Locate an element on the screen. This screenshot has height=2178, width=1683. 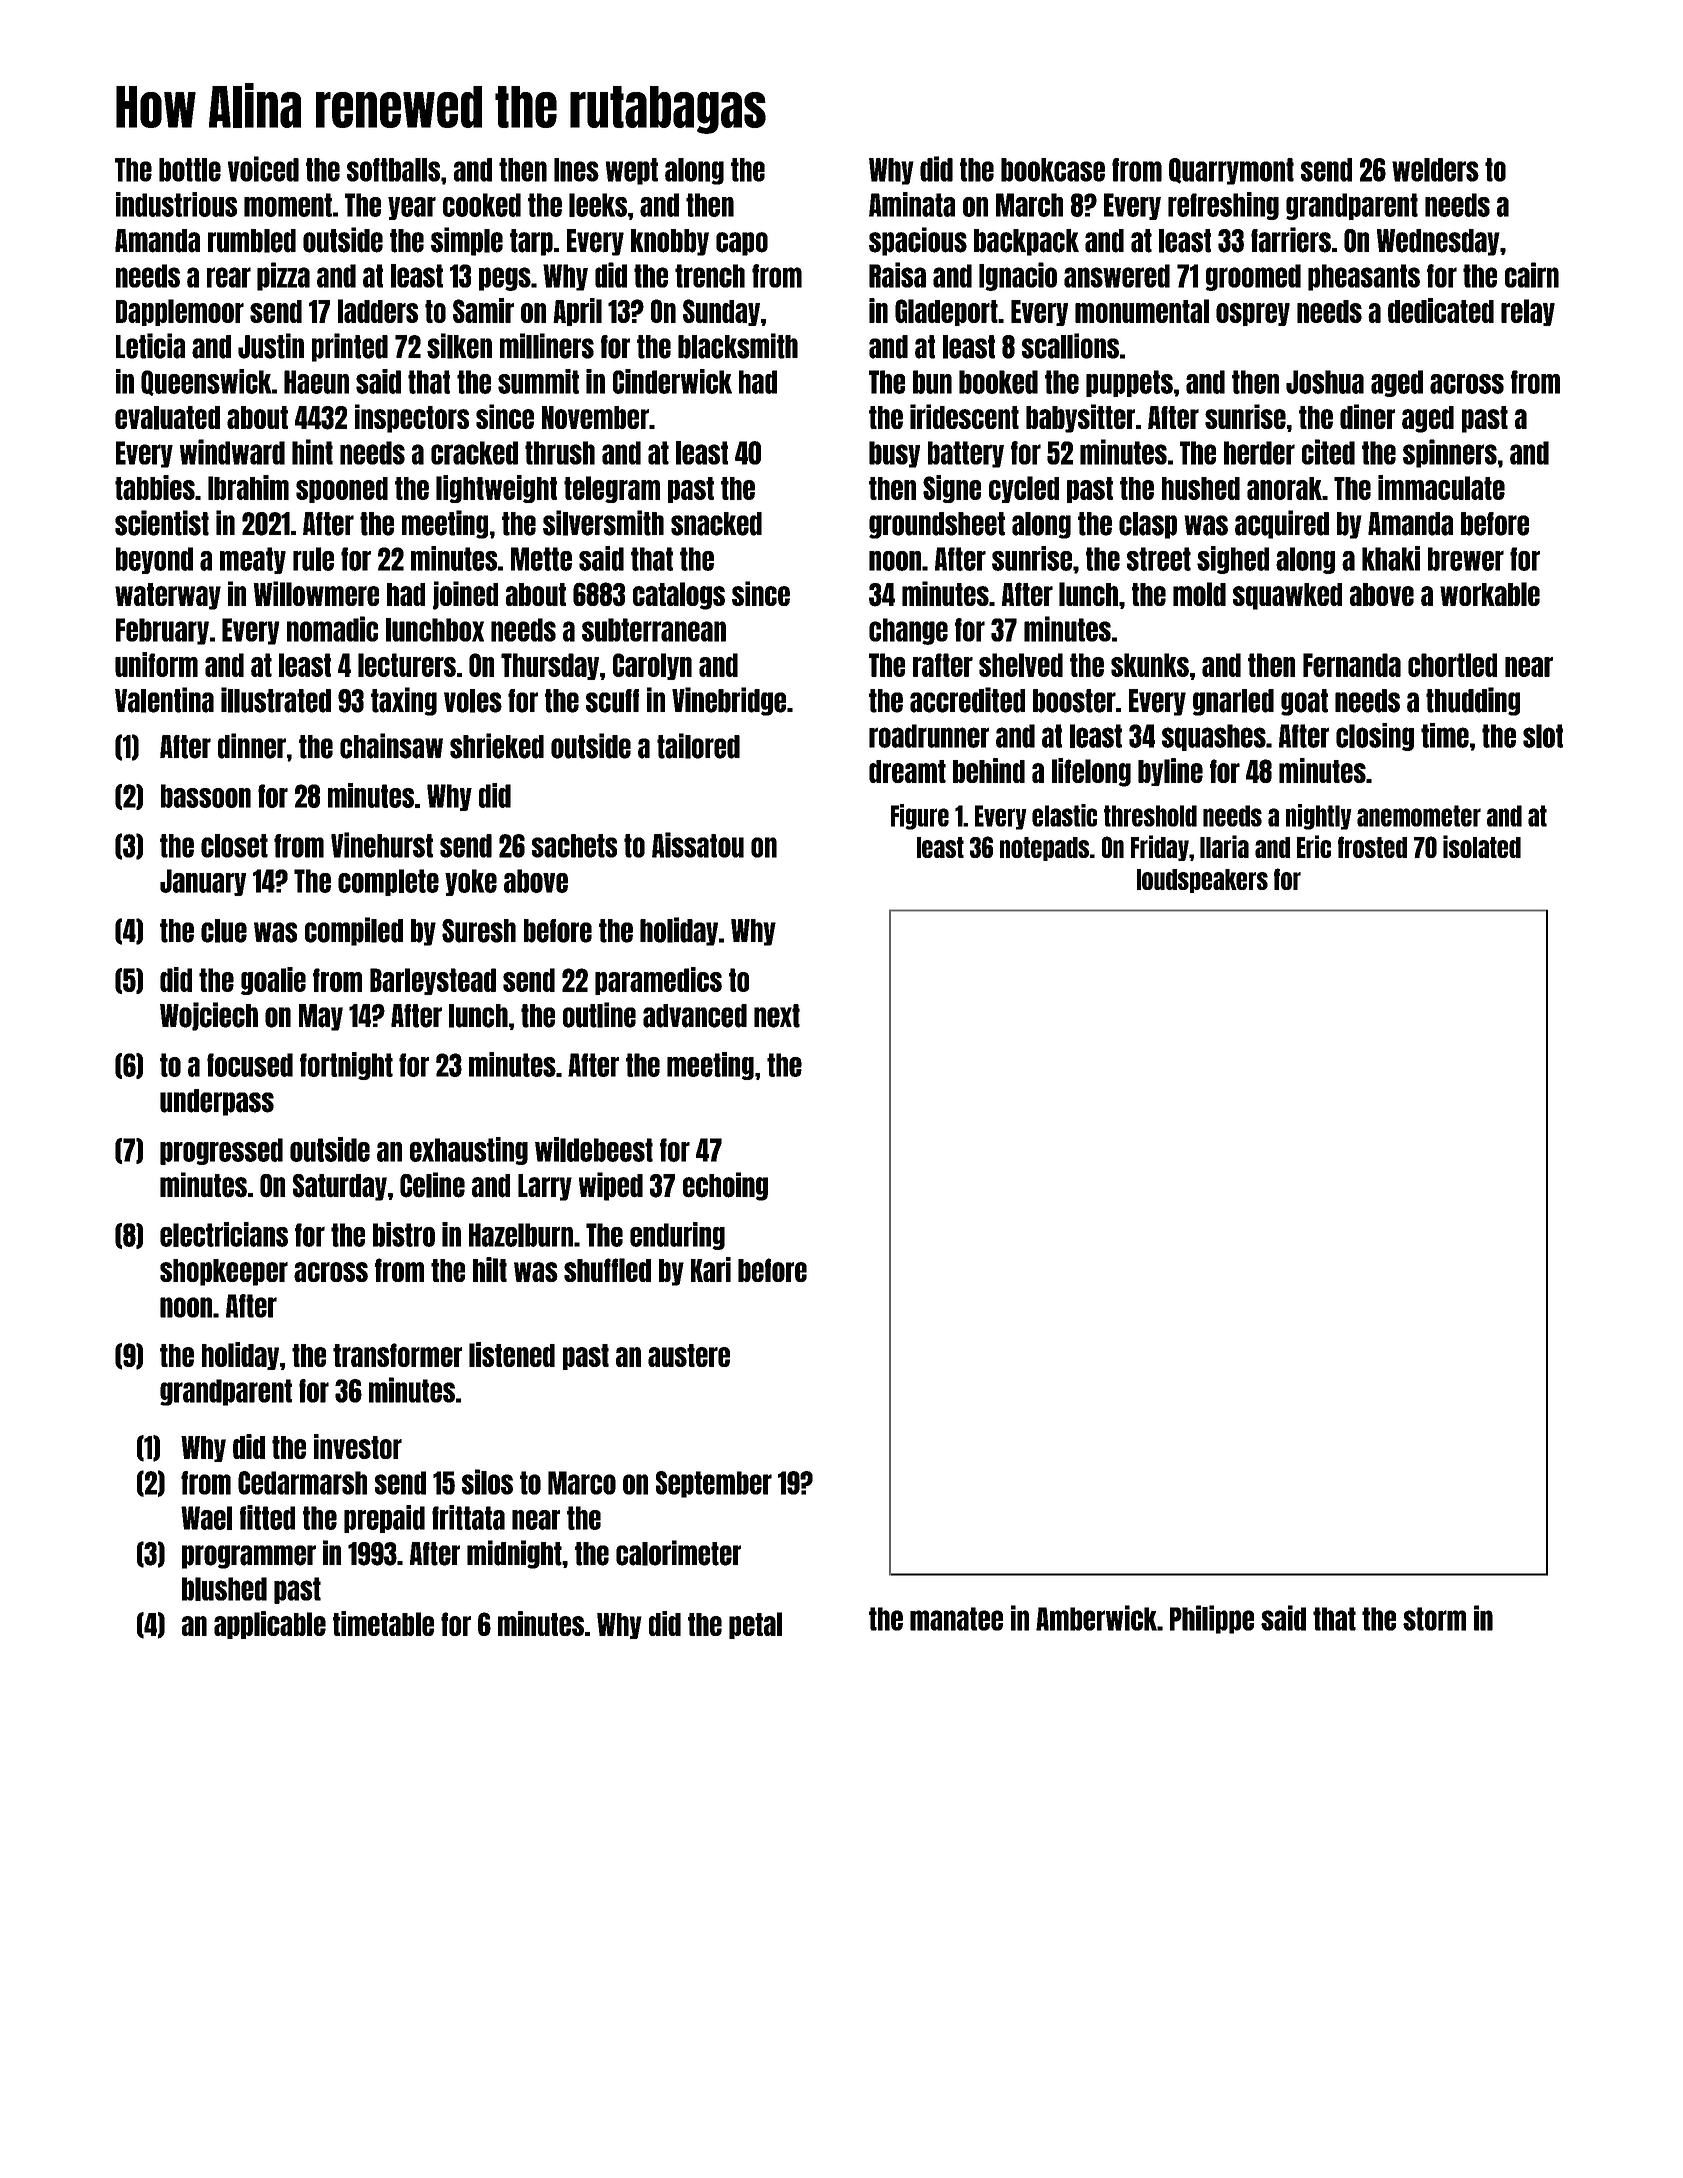
answered is located at coordinates (1117, 276).
